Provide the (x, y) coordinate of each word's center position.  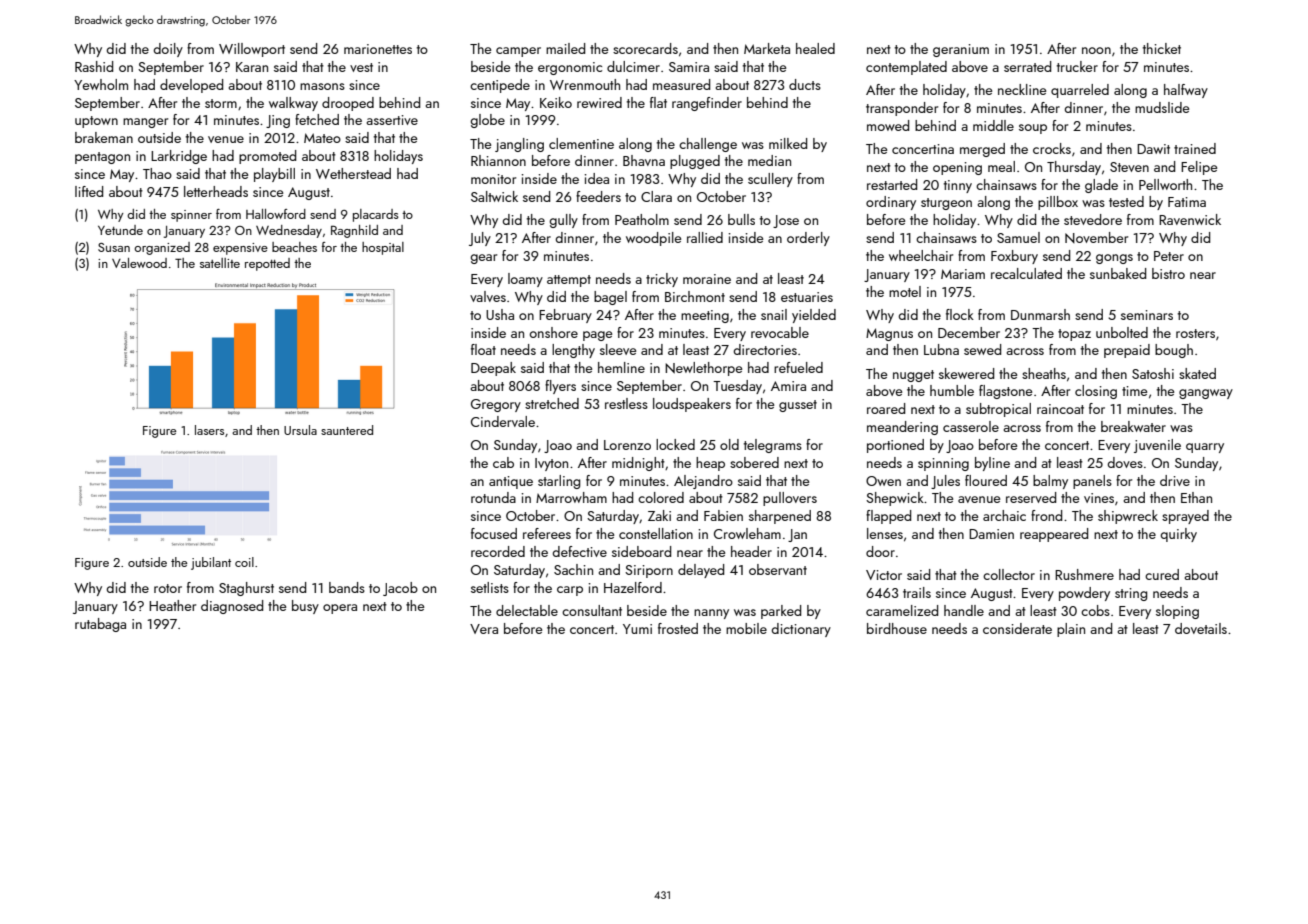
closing (1096, 392)
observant (778, 569)
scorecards (645, 48)
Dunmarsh (1040, 314)
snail (774, 314)
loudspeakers (692, 405)
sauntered (347, 430)
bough (1174, 351)
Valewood (139, 263)
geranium (961, 50)
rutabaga (100, 625)
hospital (383, 248)
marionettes (378, 49)
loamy (525, 280)
